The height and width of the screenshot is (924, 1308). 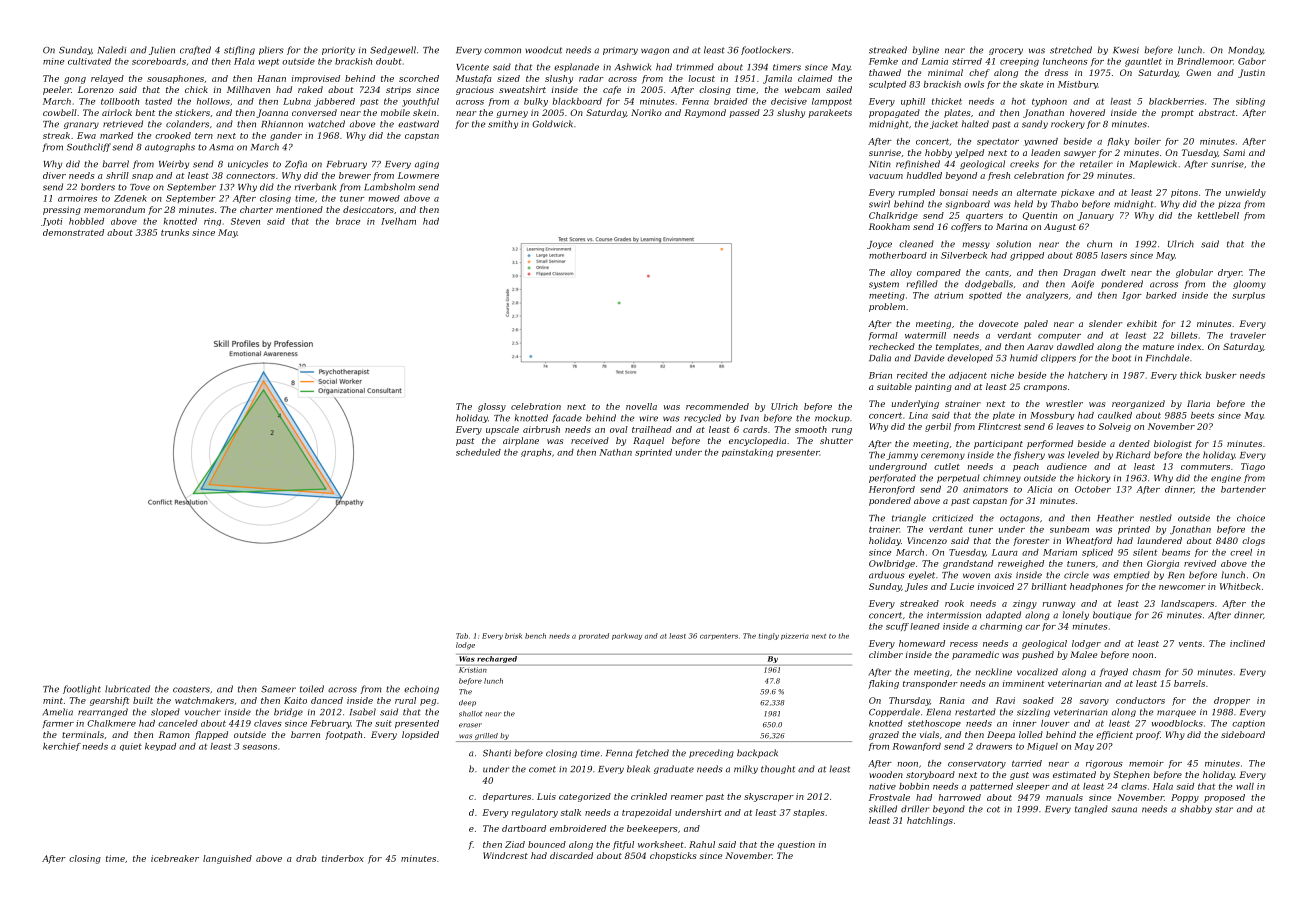 What do you see at coordinates (886, 774) in the screenshot?
I see `wooden` at bounding box center [886, 774].
